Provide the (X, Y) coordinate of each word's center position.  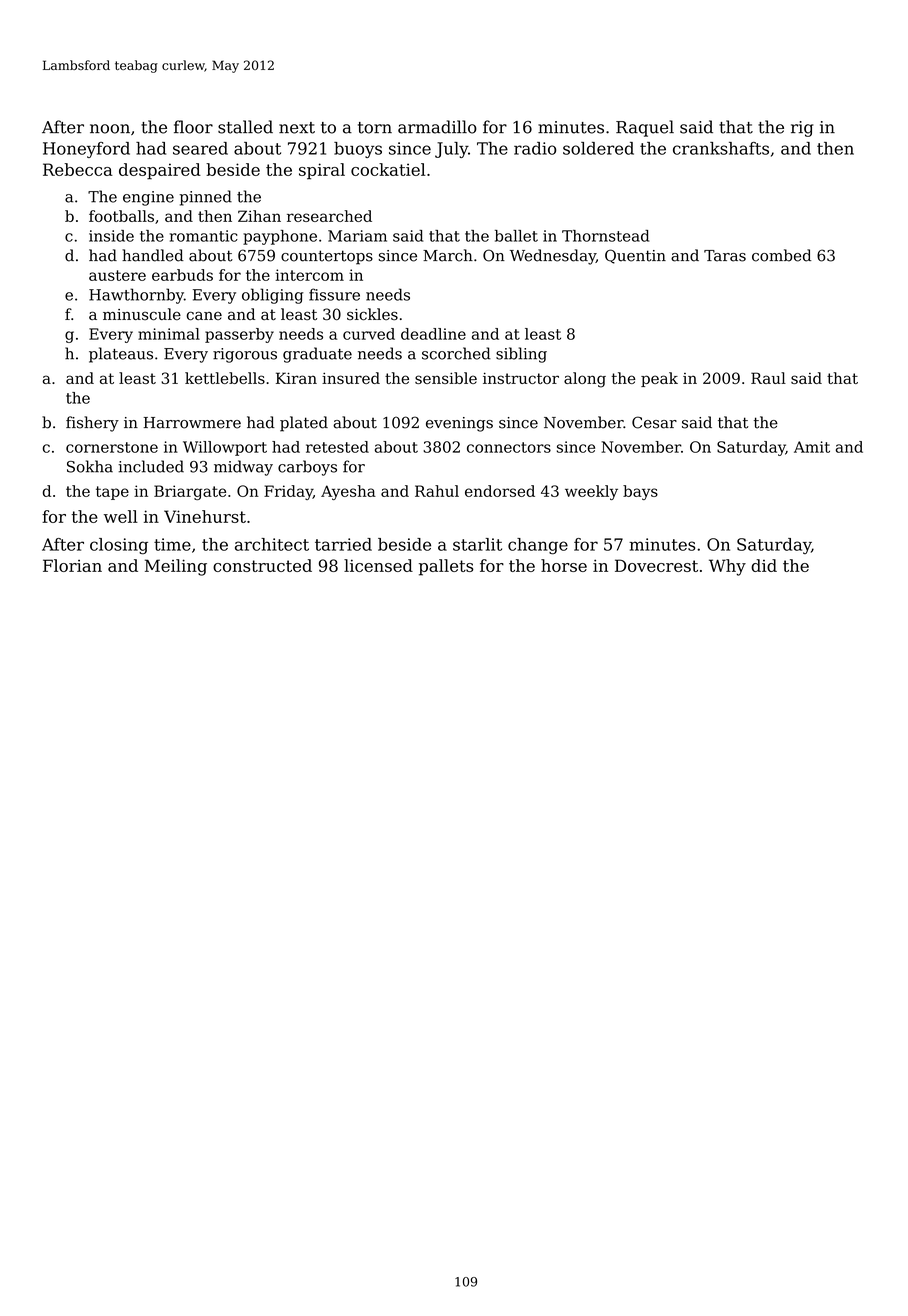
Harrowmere (192, 423)
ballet (516, 236)
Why (727, 567)
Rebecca (78, 169)
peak (659, 379)
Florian (72, 565)
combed (781, 255)
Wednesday (553, 257)
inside (111, 236)
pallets (446, 567)
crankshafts (721, 148)
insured (351, 378)
